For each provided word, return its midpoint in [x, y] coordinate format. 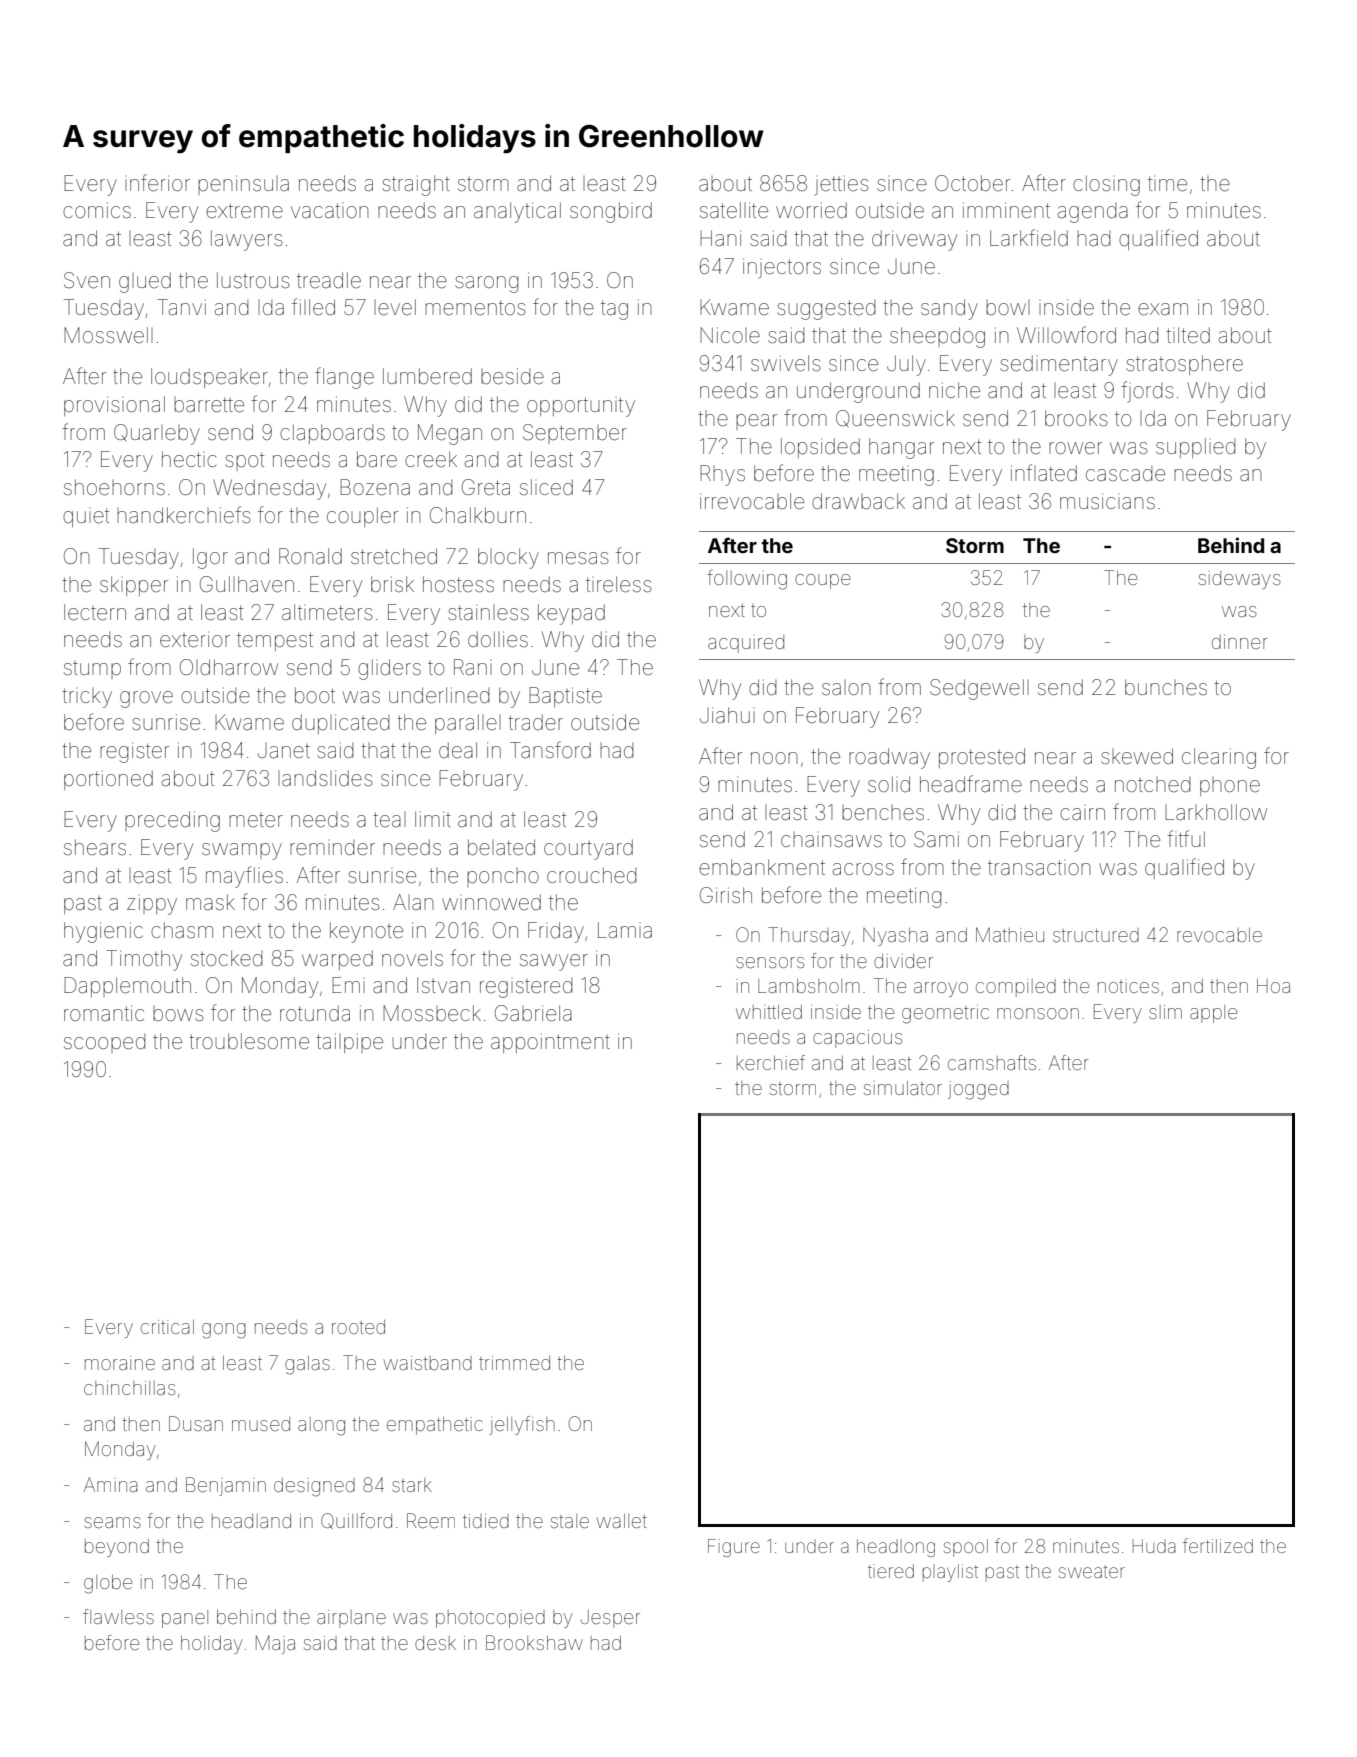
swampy [242, 851]
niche [954, 390]
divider [903, 961]
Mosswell [108, 335]
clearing [1219, 758]
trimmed [514, 1363]
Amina [111, 1484]
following [747, 580]
